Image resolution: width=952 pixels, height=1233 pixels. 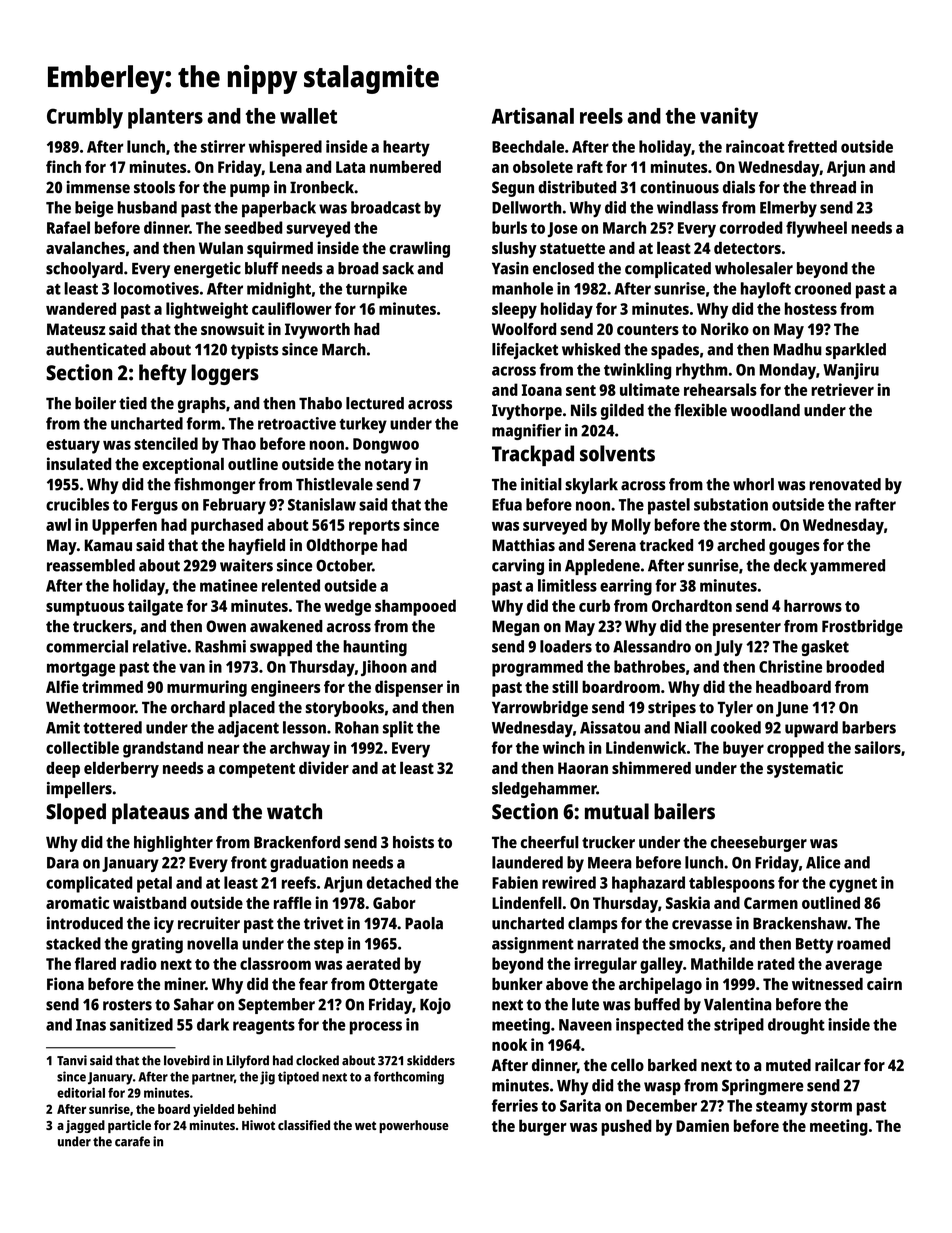 I want to click on manhole, so click(x=522, y=288).
